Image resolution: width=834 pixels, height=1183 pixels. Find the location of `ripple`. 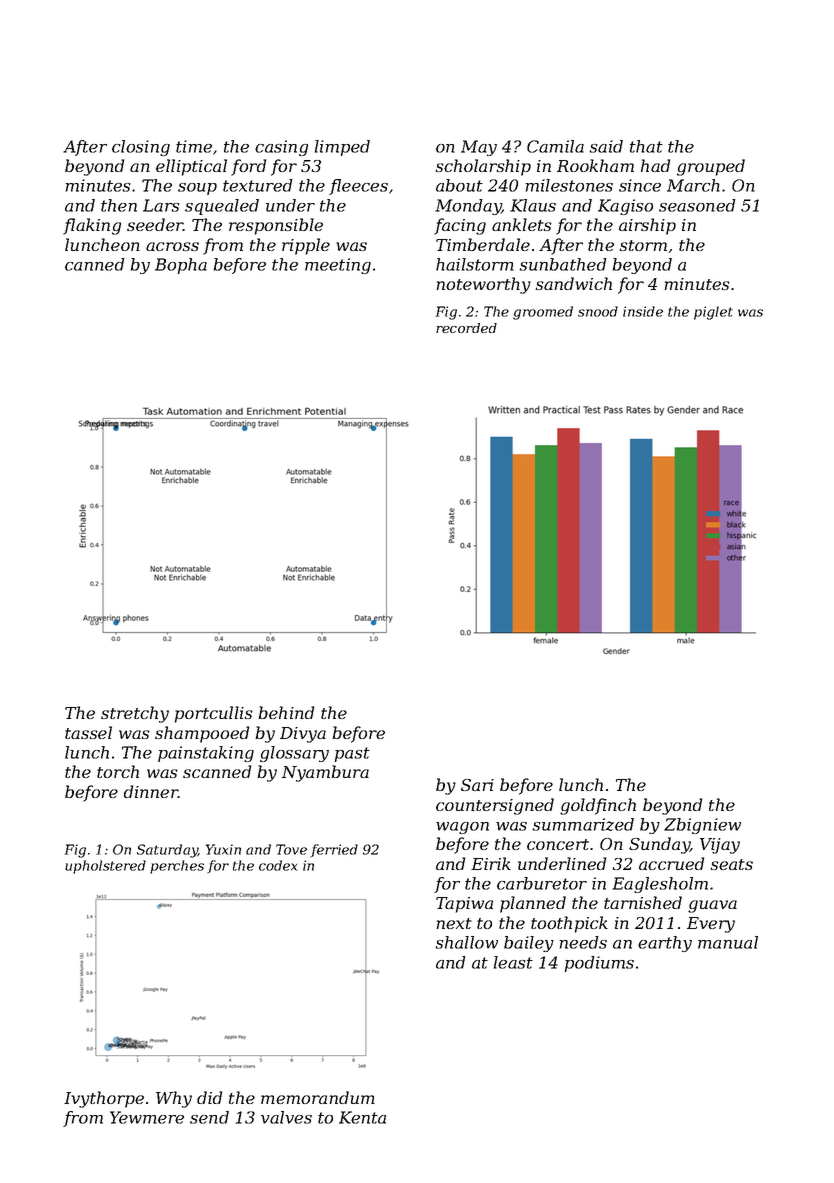

ripple is located at coordinates (306, 246).
